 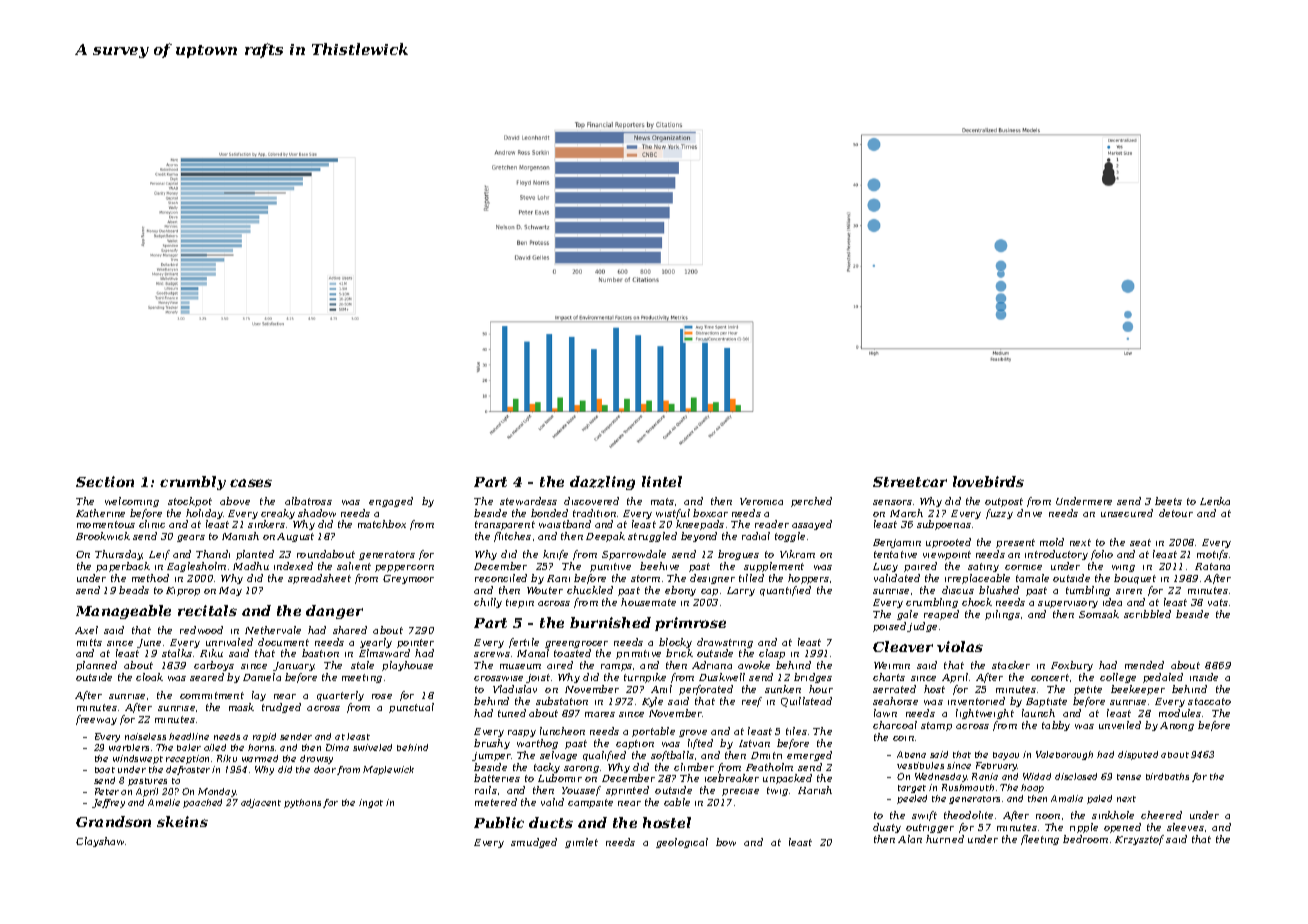 What do you see at coordinates (266, 524) in the screenshot?
I see `sinkers` at bounding box center [266, 524].
